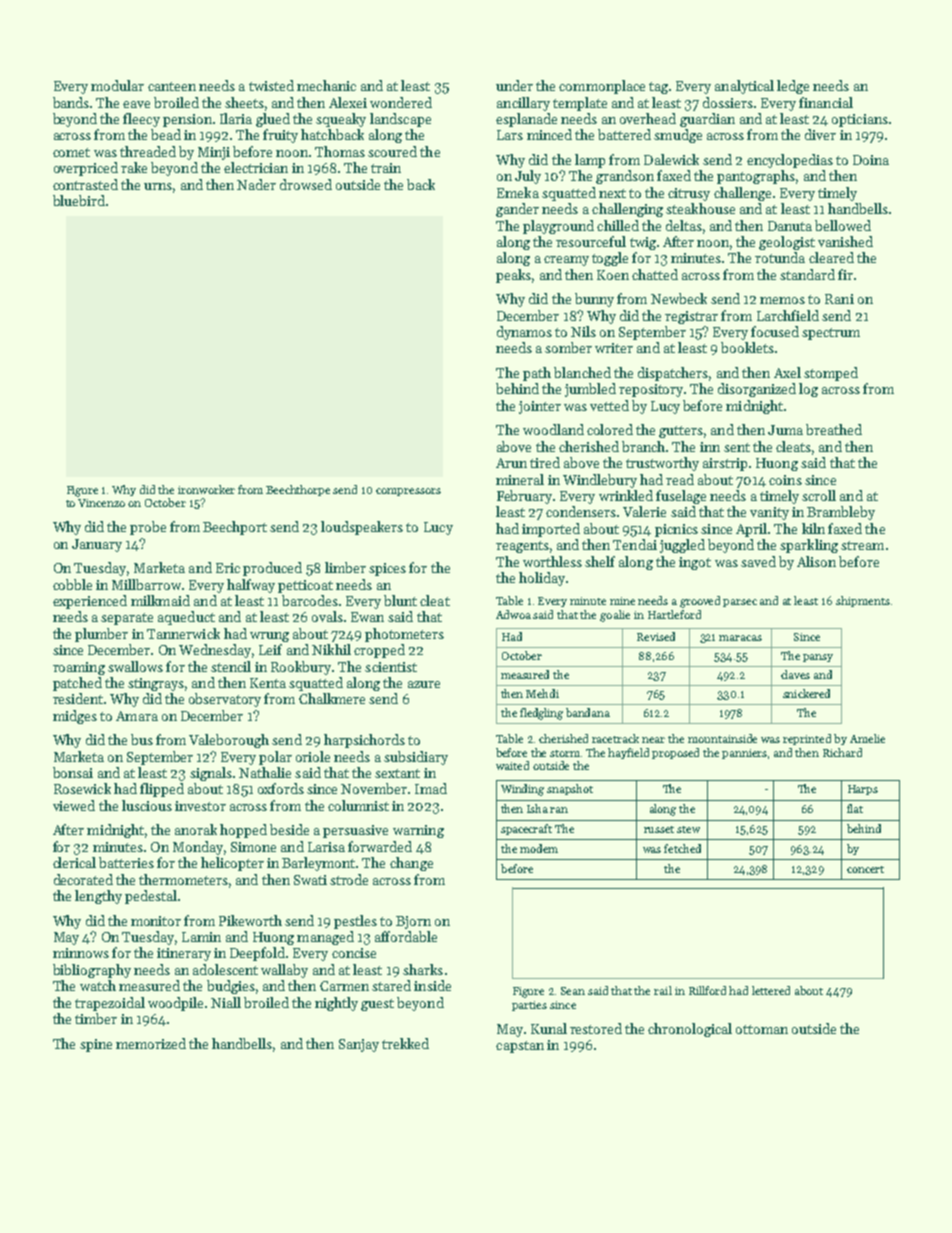 The width and height of the image is (952, 1233). I want to click on landscape, so click(400, 120).
